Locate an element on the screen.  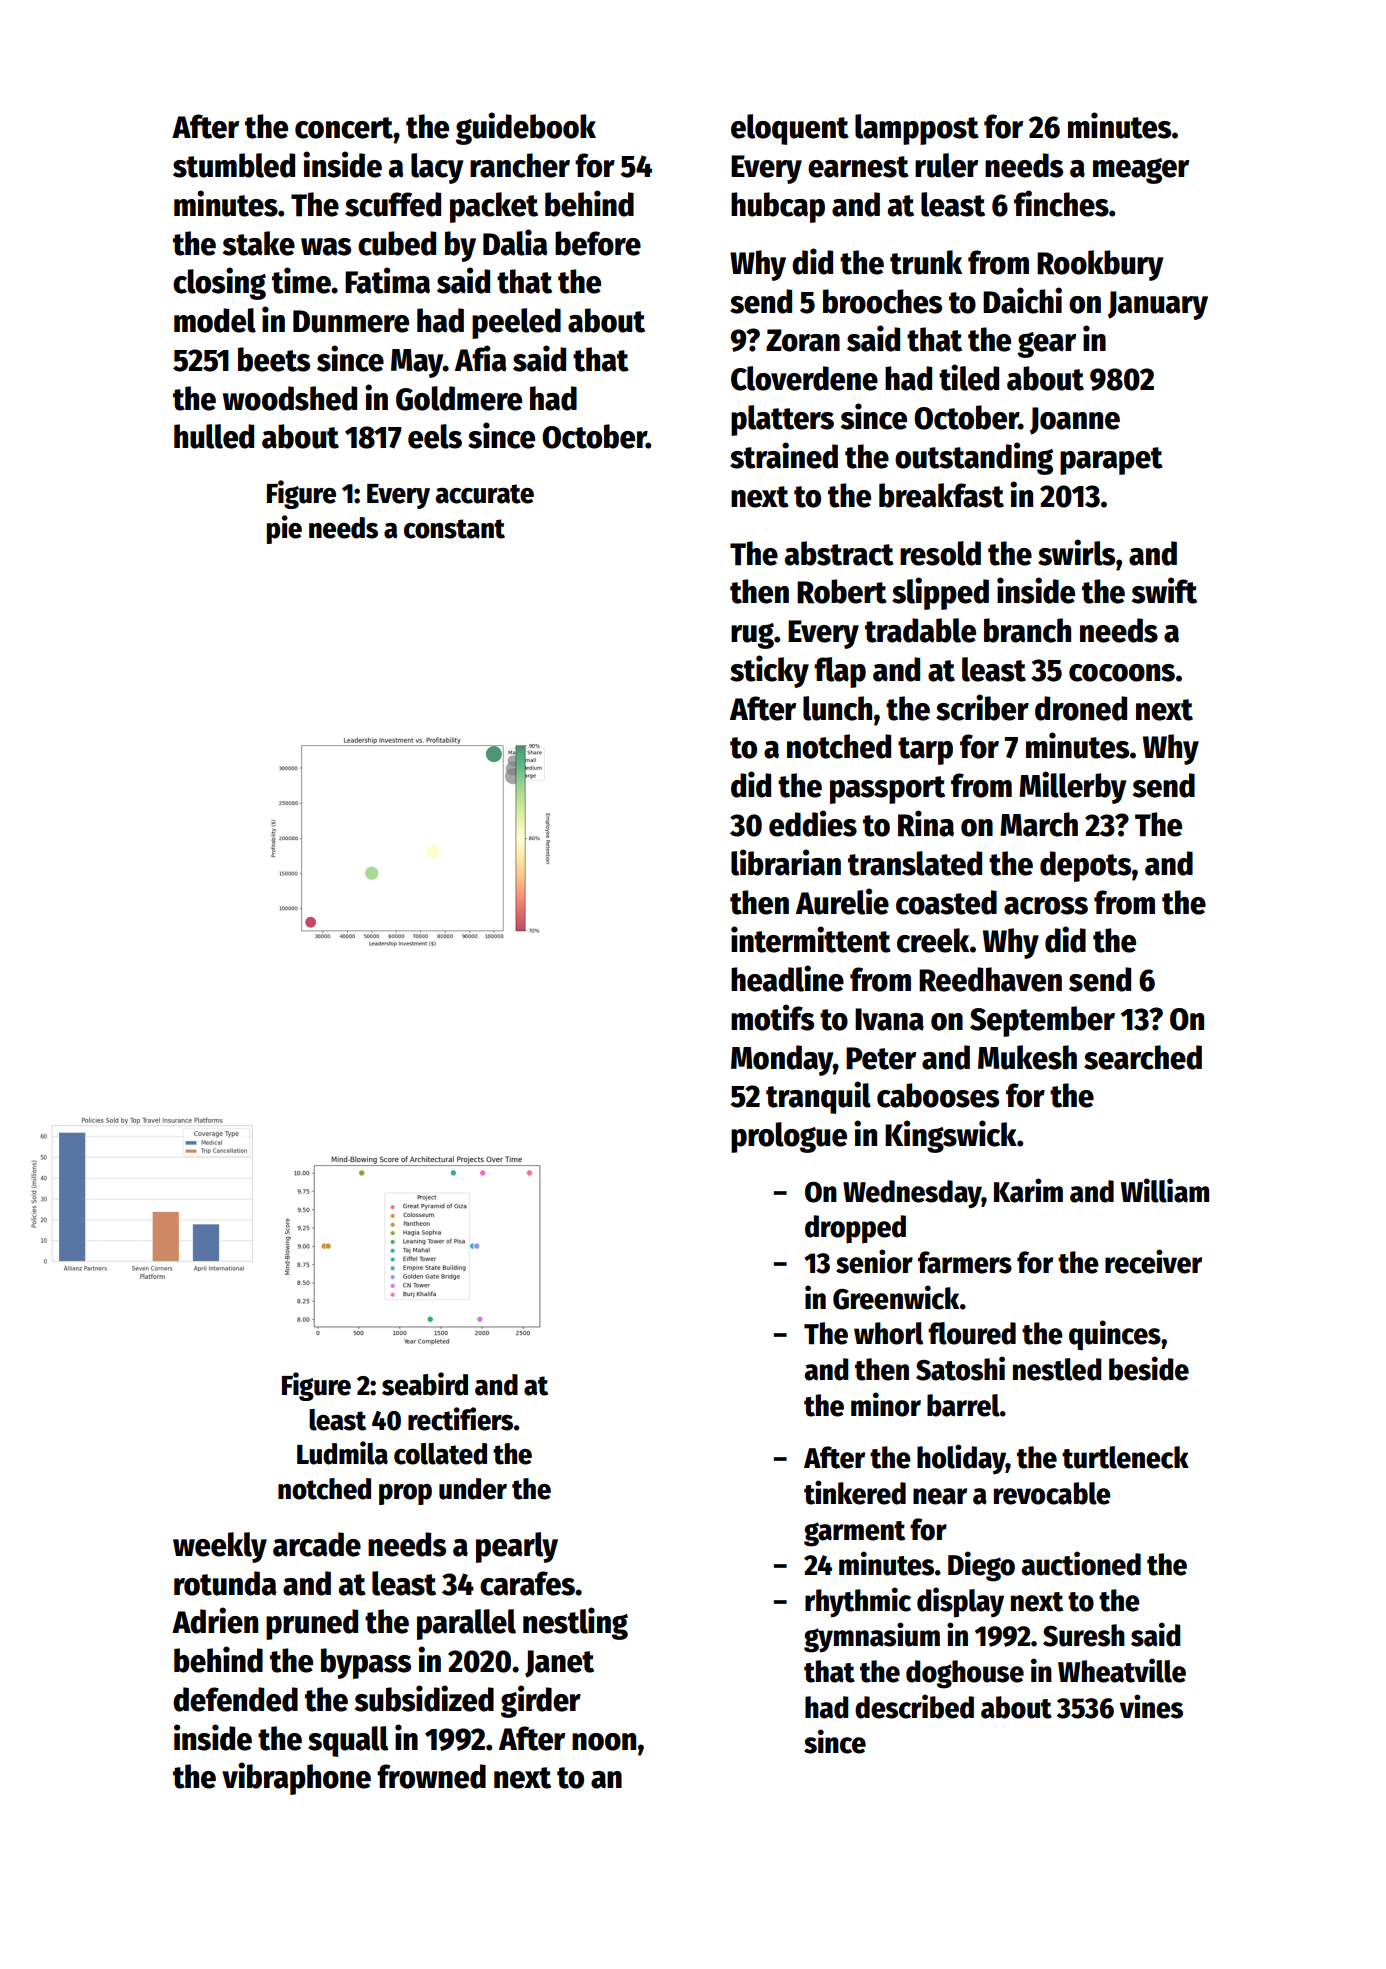
seabird is located at coordinates (425, 1384).
